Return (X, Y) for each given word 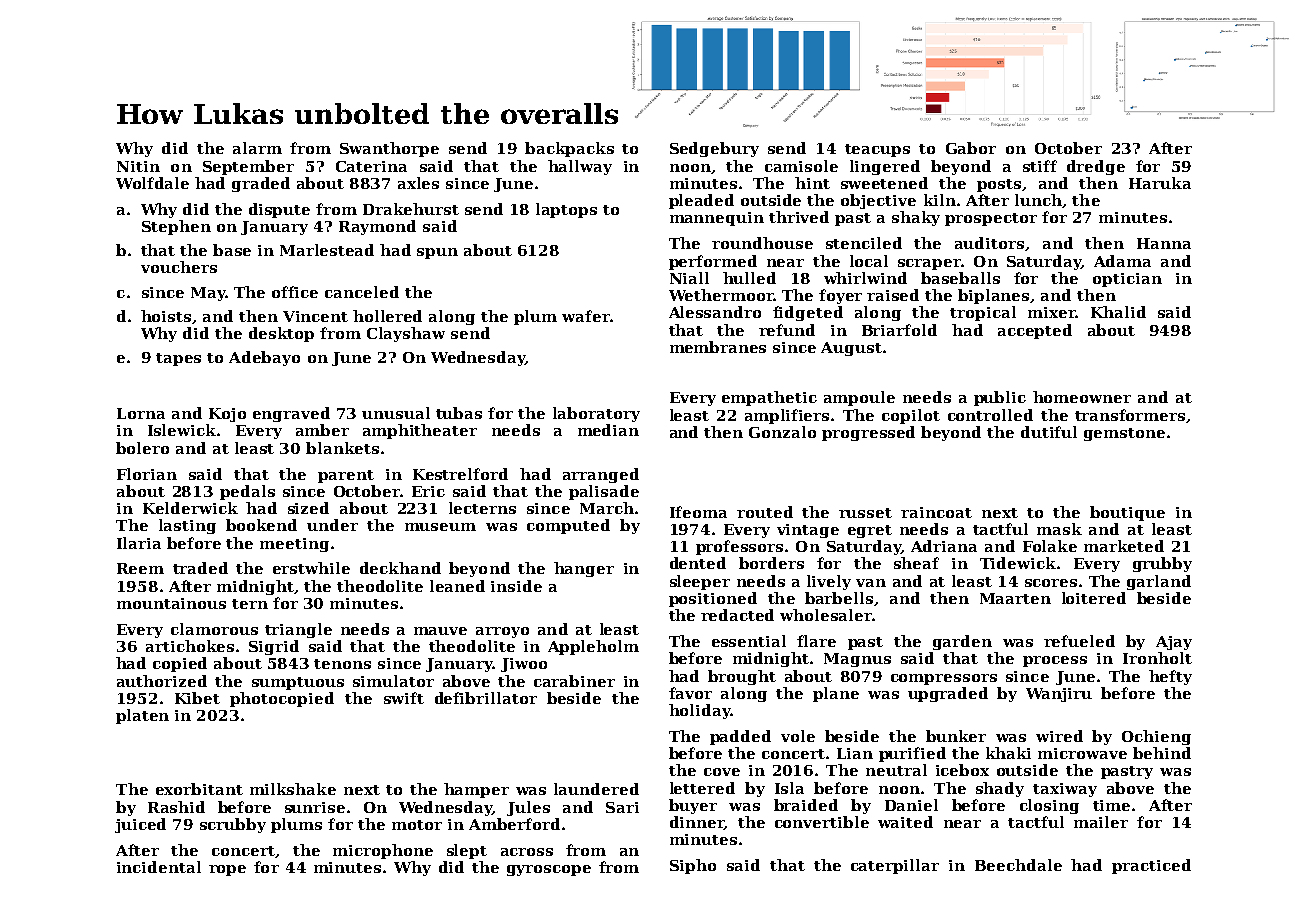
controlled (990, 415)
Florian (147, 474)
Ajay (1174, 643)
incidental (159, 867)
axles (418, 183)
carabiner (574, 681)
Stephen (176, 227)
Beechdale (1018, 865)
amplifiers (787, 416)
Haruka (1160, 183)
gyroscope (549, 870)
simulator (393, 681)
